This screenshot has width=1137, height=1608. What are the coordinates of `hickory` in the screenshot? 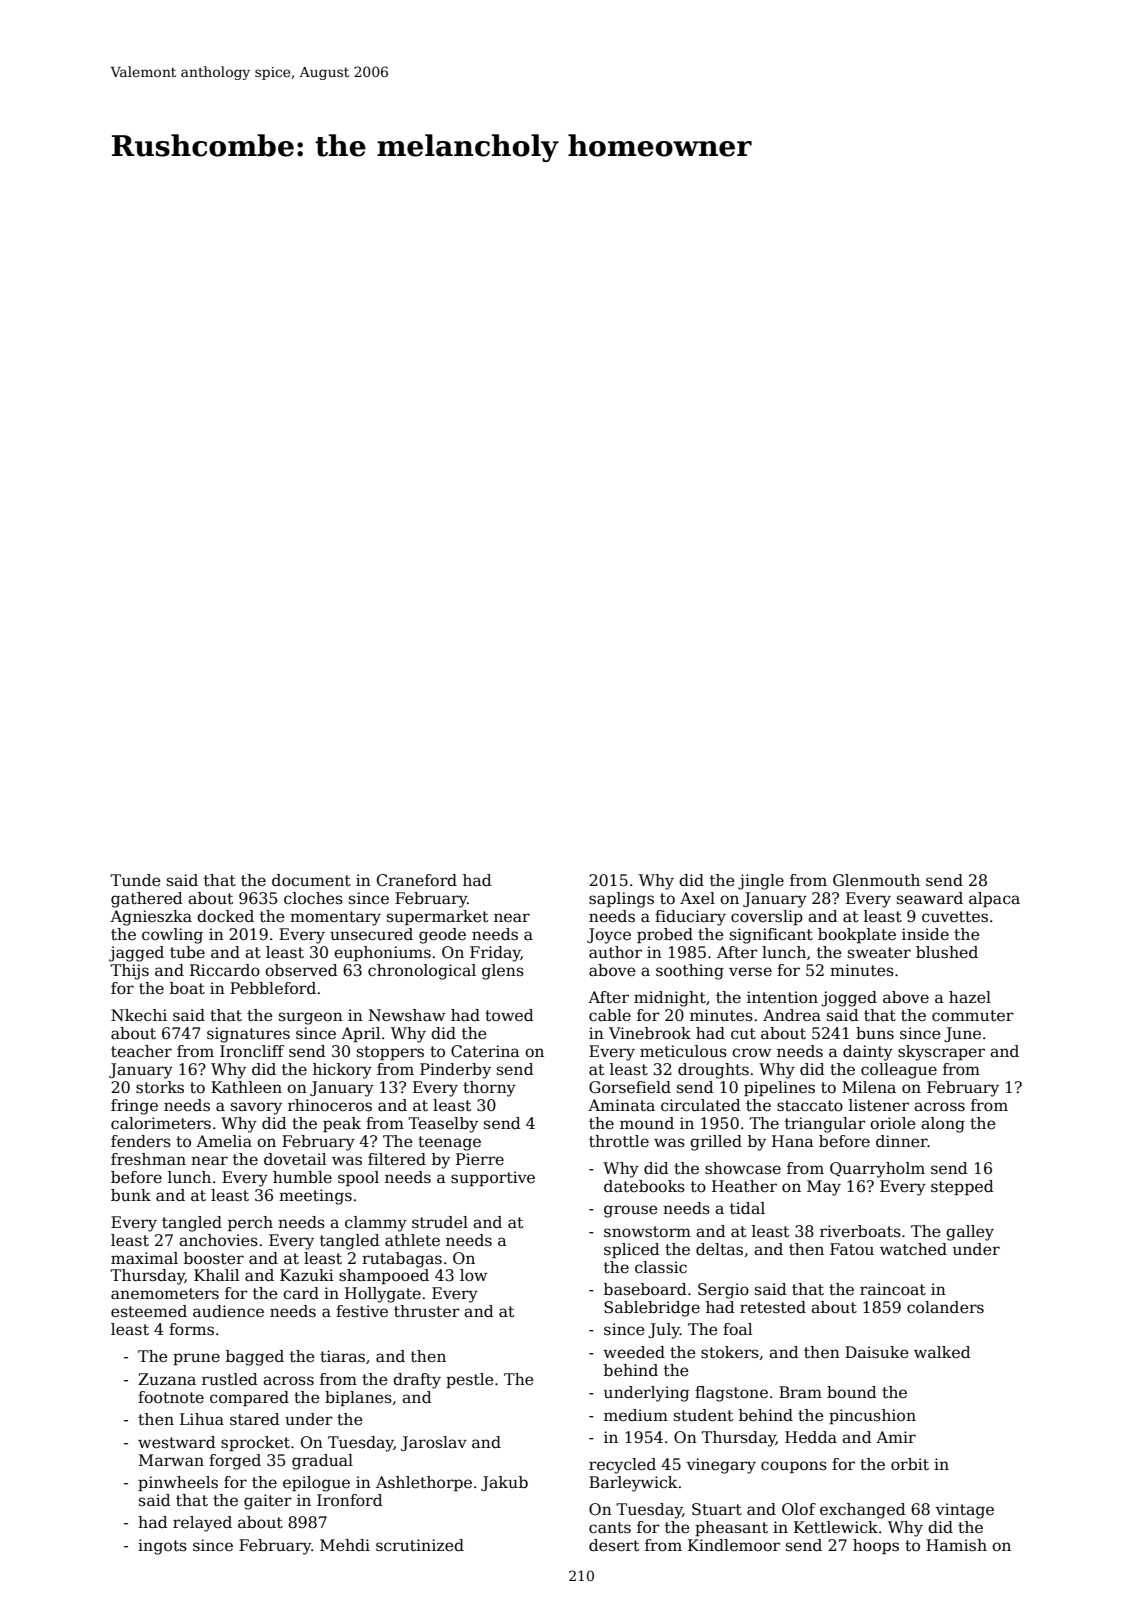 It's located at (342, 1071).
